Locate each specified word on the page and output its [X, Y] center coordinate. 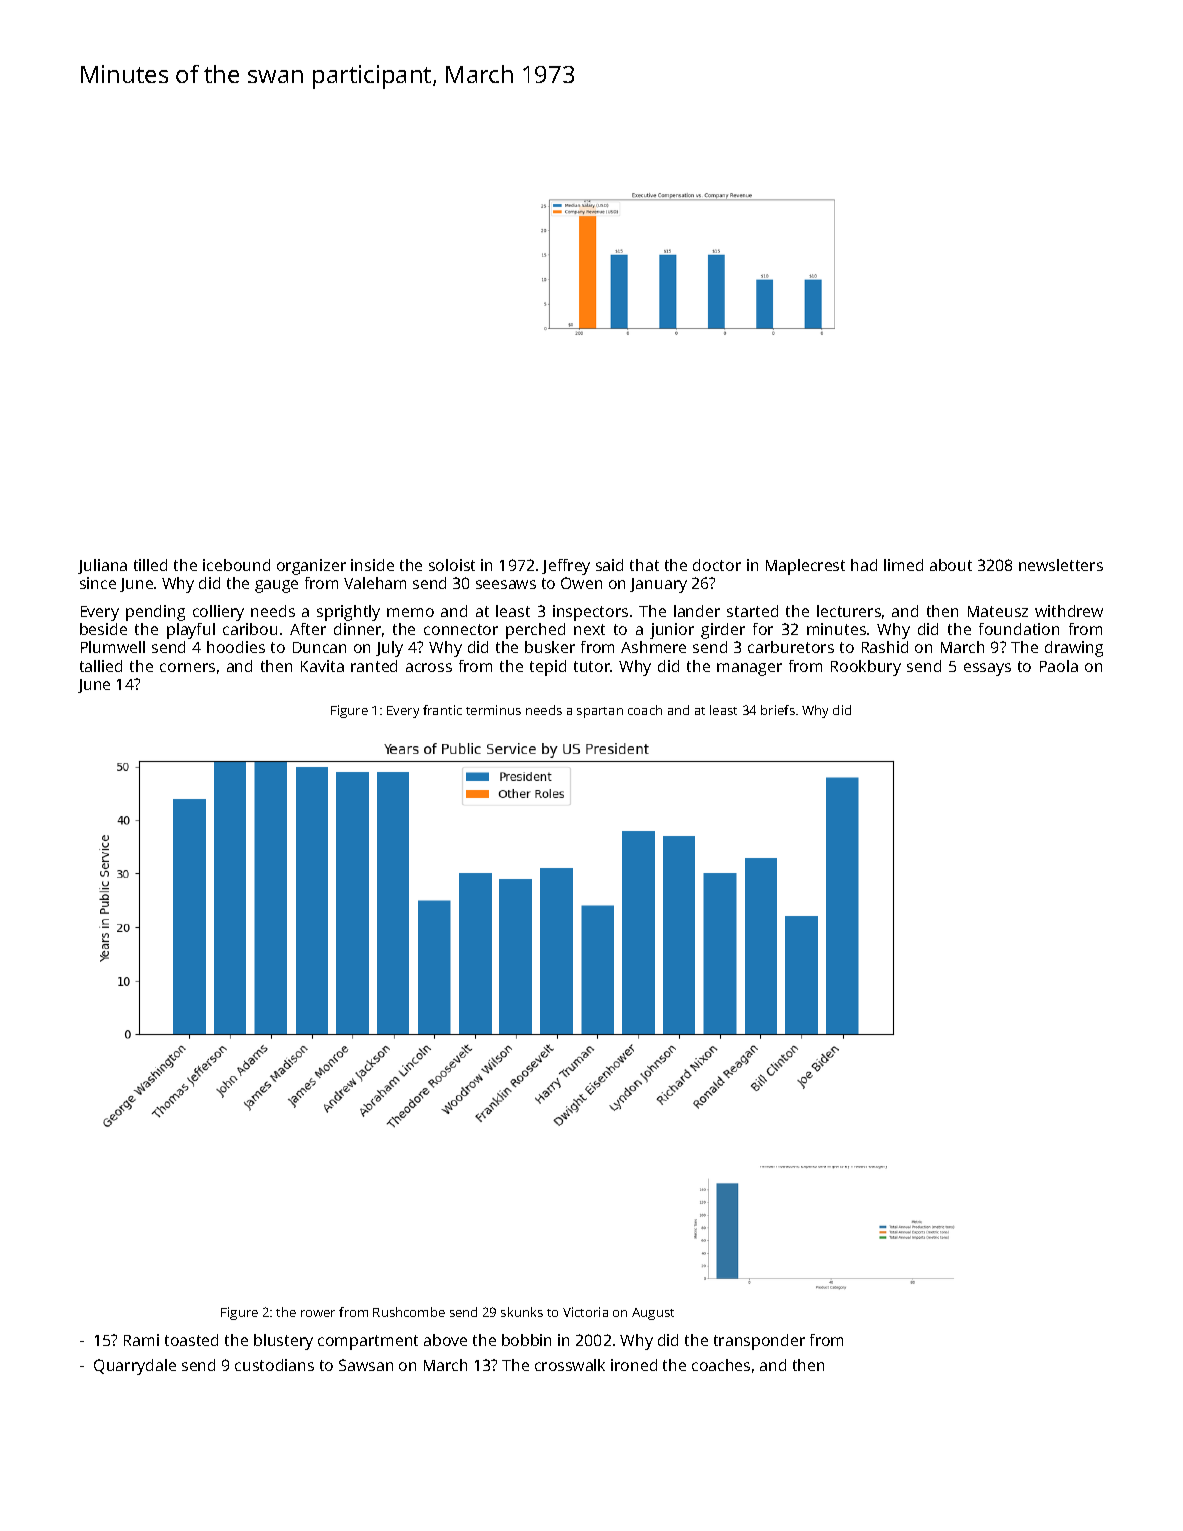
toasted [191, 1340]
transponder [759, 1342]
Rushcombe [409, 1312]
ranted [374, 666]
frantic [442, 710]
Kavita [322, 666]
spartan [600, 712]
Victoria [585, 1312]
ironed [634, 1365]
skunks [522, 1312]
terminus [493, 710]
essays [987, 669]
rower [318, 1313]
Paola [1059, 666]
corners [187, 667]
